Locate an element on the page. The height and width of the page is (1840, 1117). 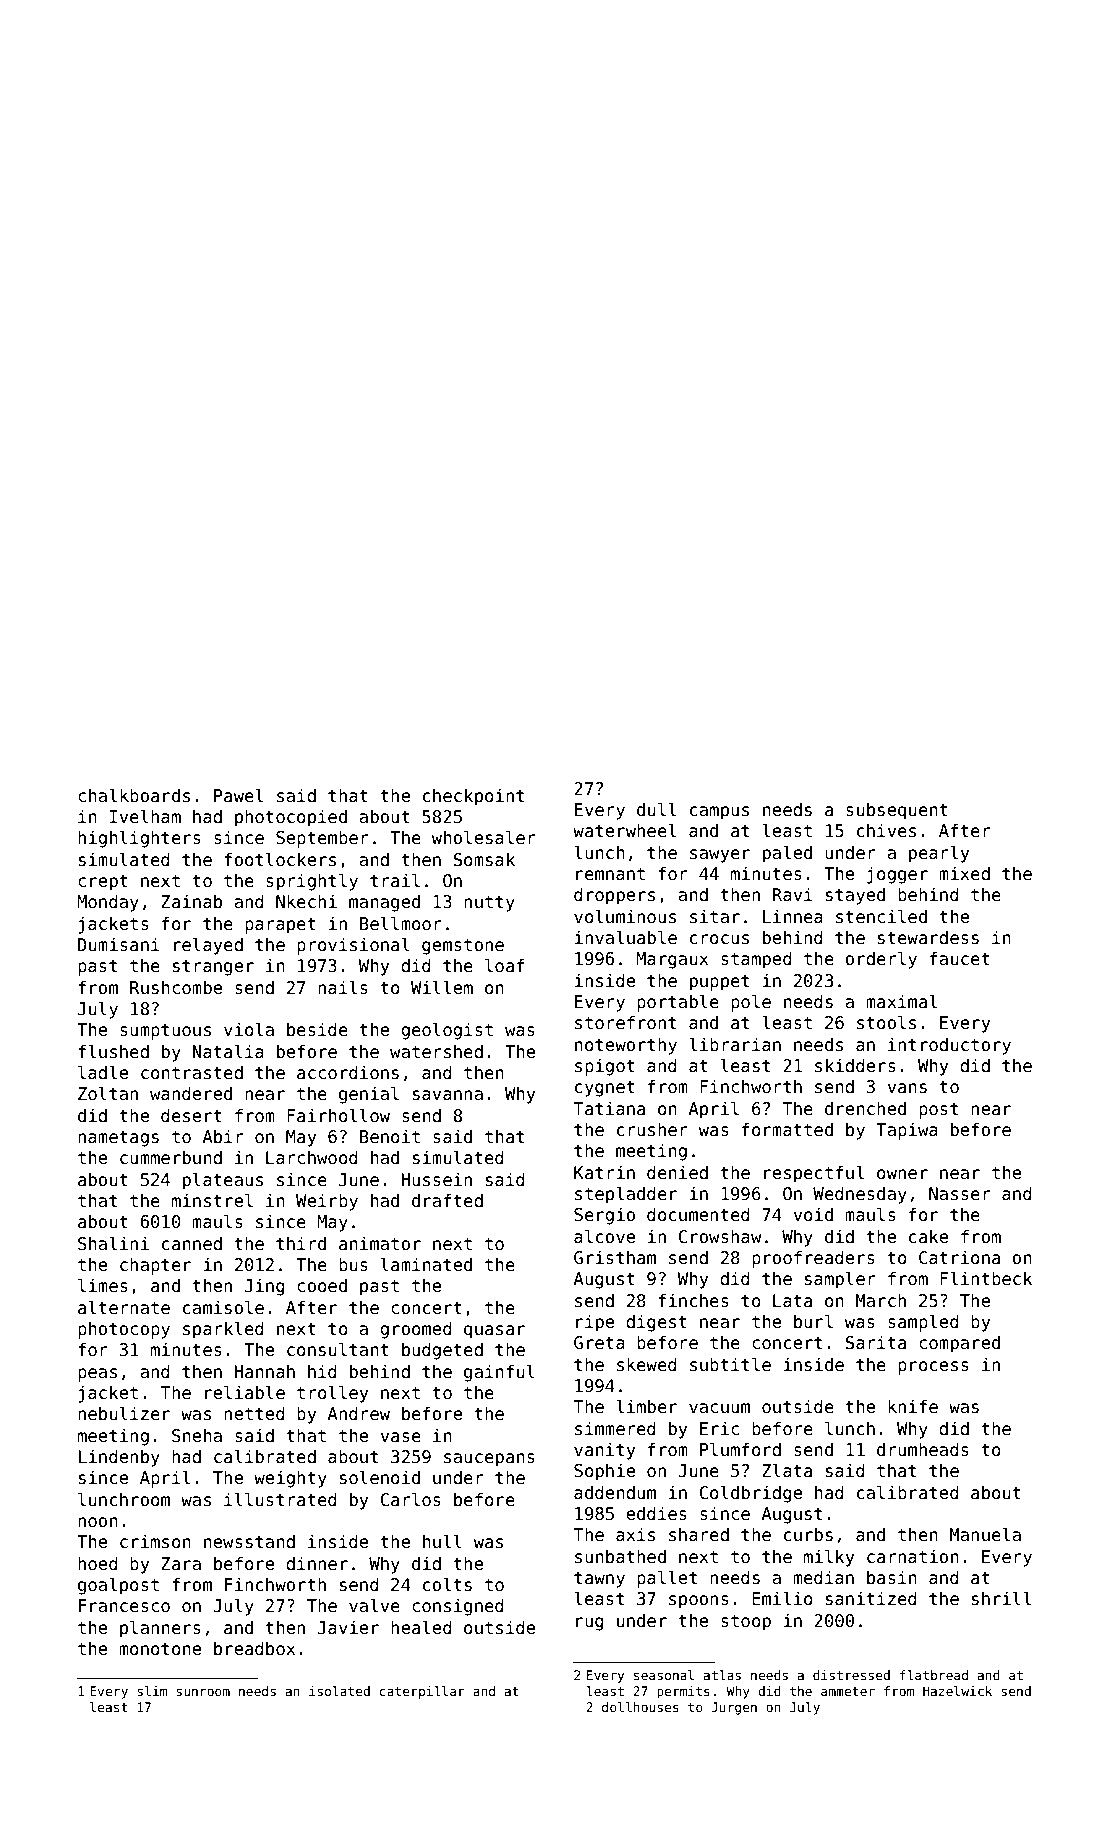
September is located at coordinates (322, 839).
